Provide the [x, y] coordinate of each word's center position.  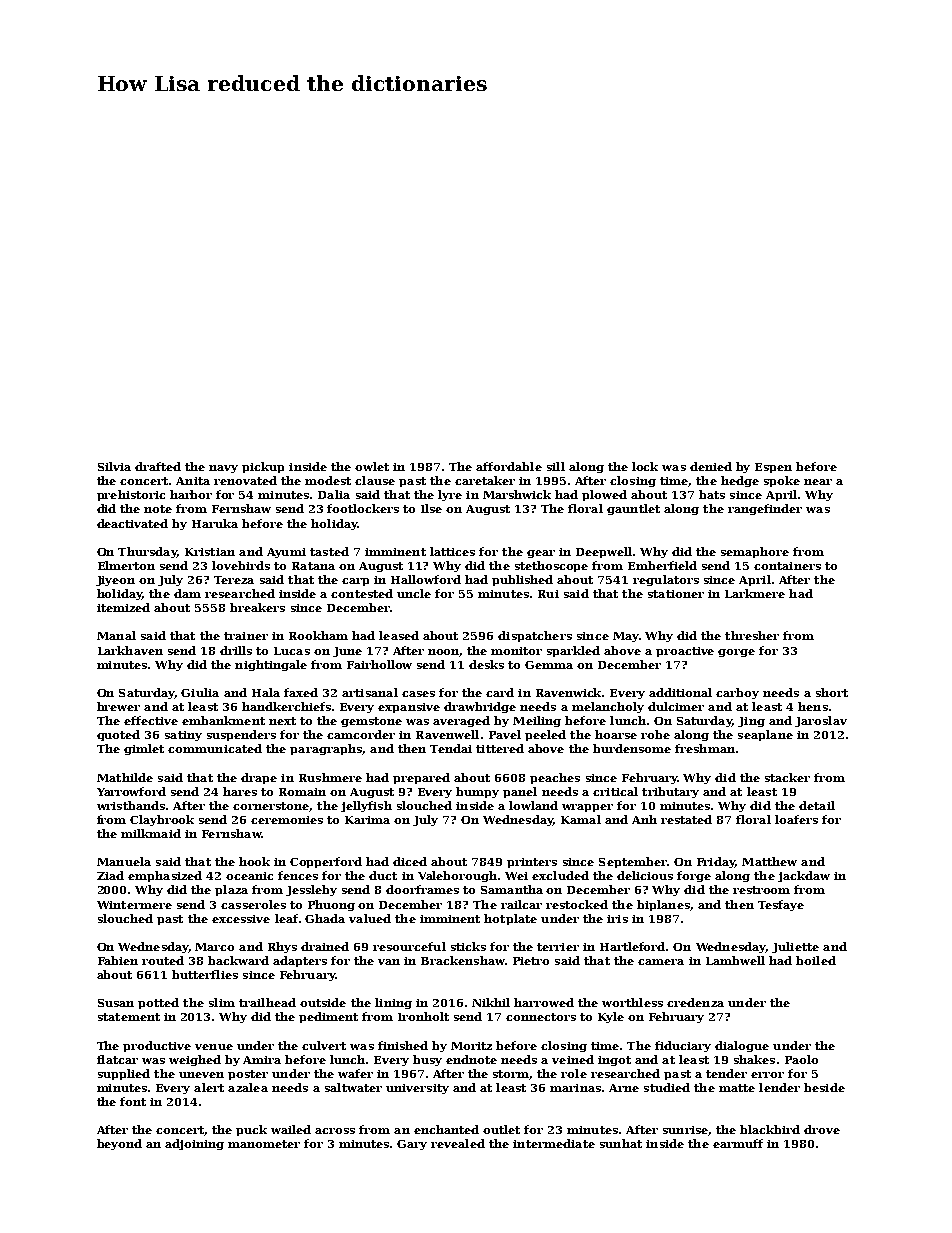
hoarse [616, 734]
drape [259, 778]
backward [238, 960]
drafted [158, 466]
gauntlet [633, 509]
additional [680, 692]
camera [661, 962]
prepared [421, 778]
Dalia [334, 494]
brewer [118, 706]
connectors [541, 1017]
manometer [264, 1144]
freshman [705, 748]
